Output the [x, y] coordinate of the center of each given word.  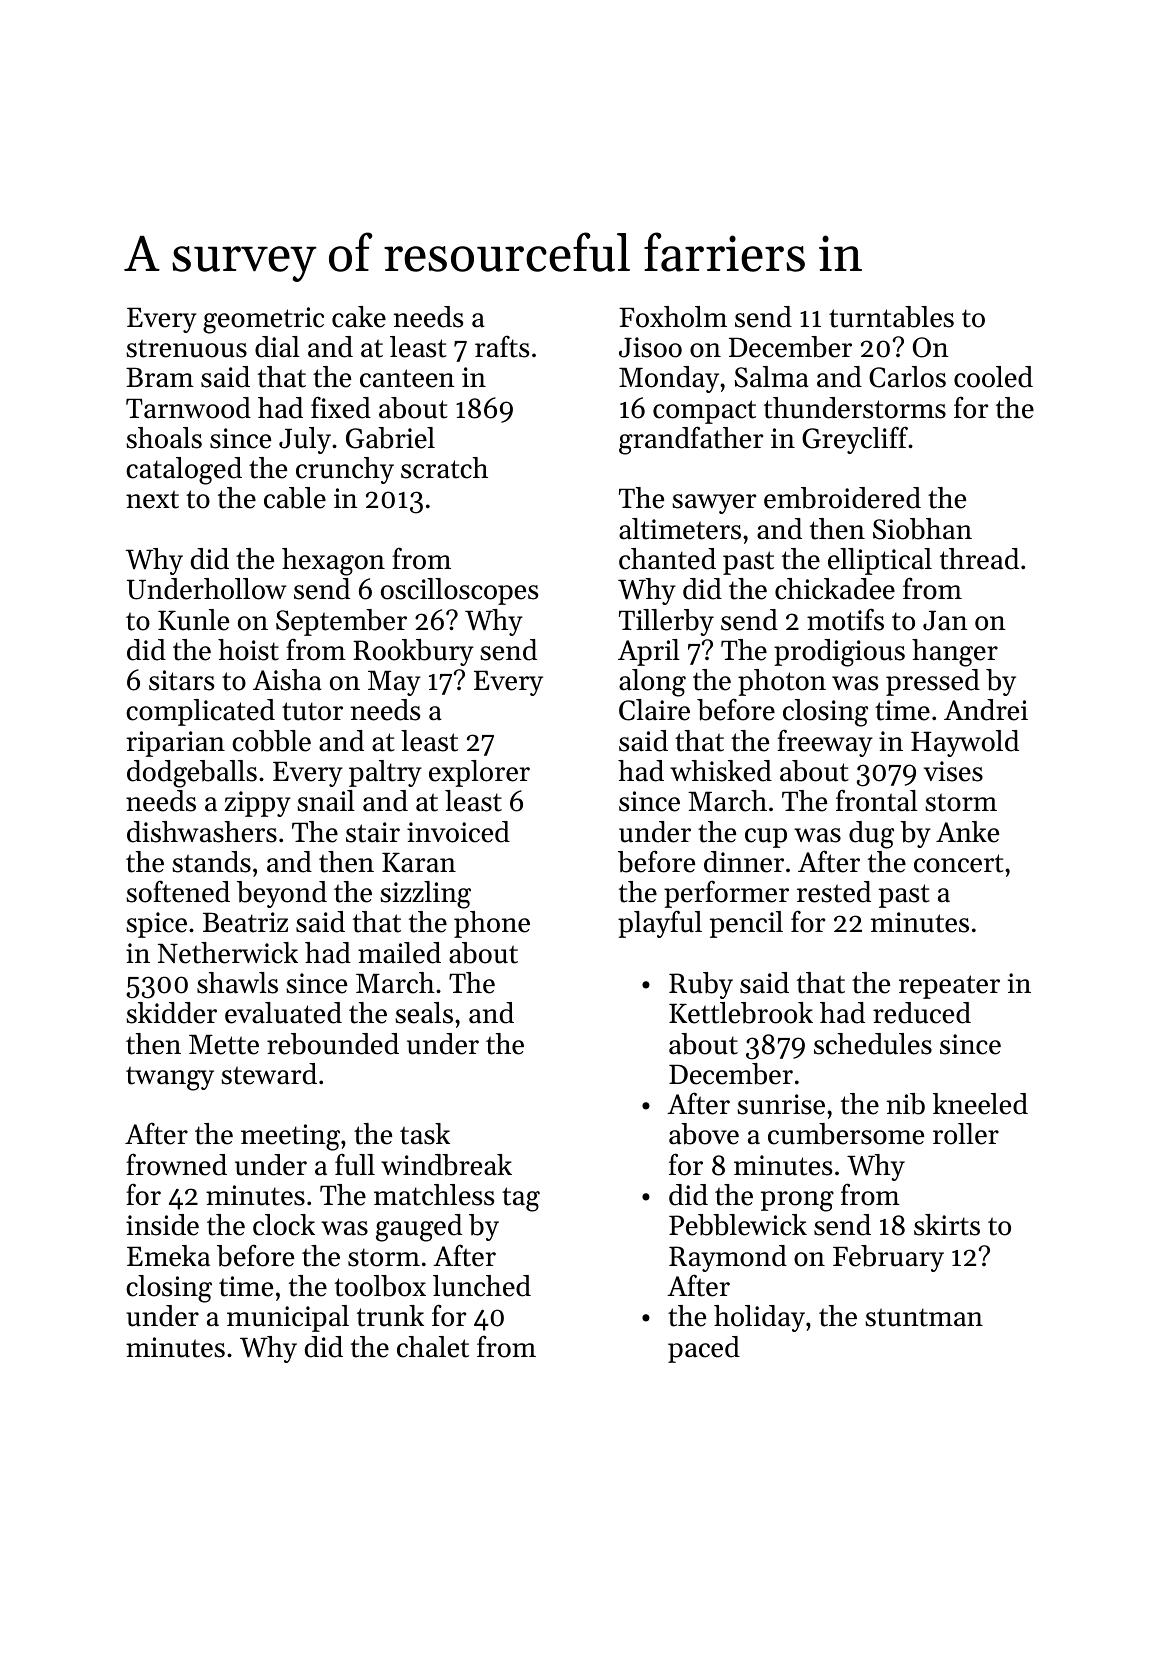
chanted [667, 559]
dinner [744, 862]
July [305, 440]
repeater [949, 987]
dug [871, 835]
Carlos [907, 377]
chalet [433, 1347]
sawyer [714, 504]
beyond [282, 894]
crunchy [345, 470]
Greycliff [855, 440]
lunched [482, 1286]
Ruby [701, 985]
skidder [171, 1013]
